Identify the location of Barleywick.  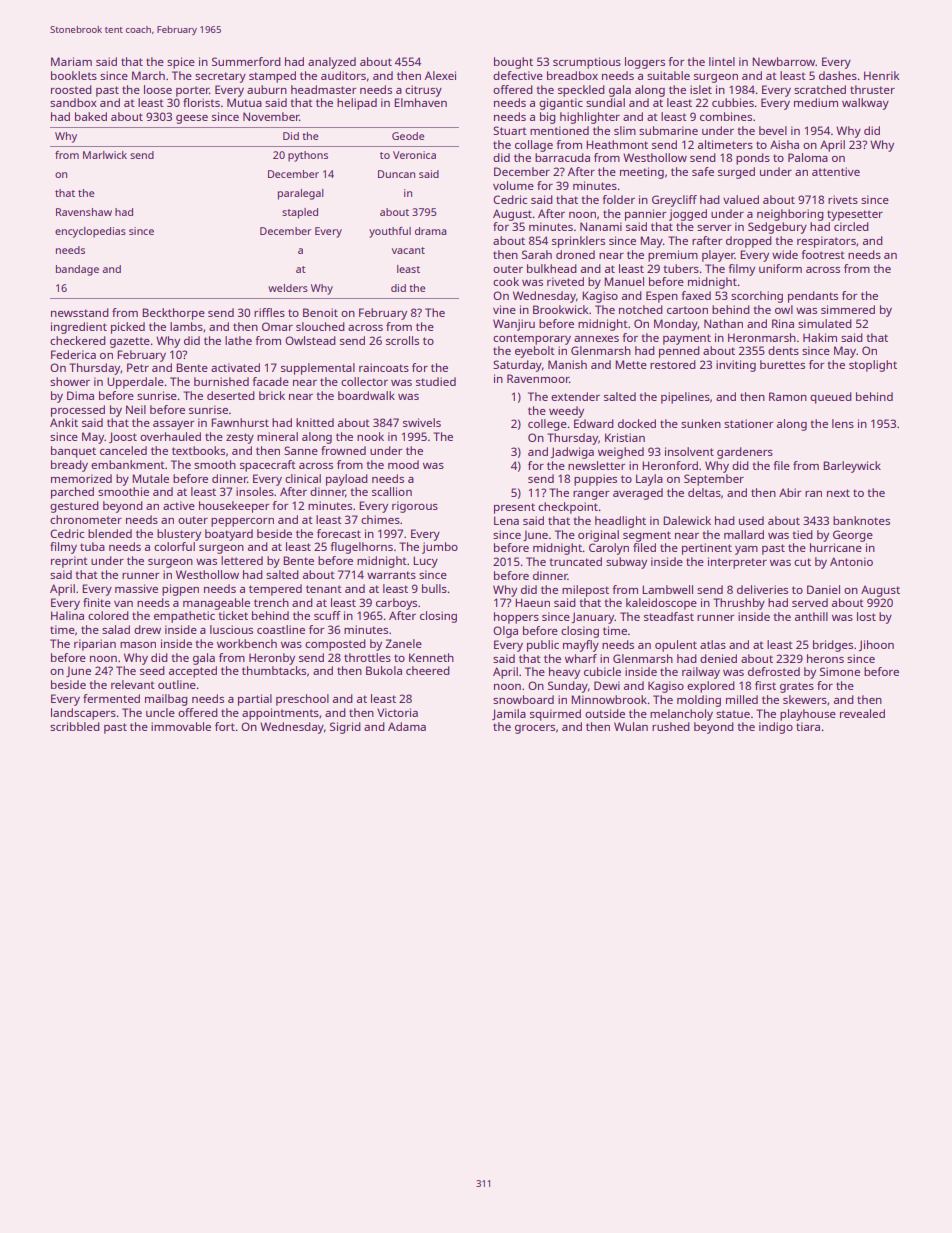
(852, 467).
